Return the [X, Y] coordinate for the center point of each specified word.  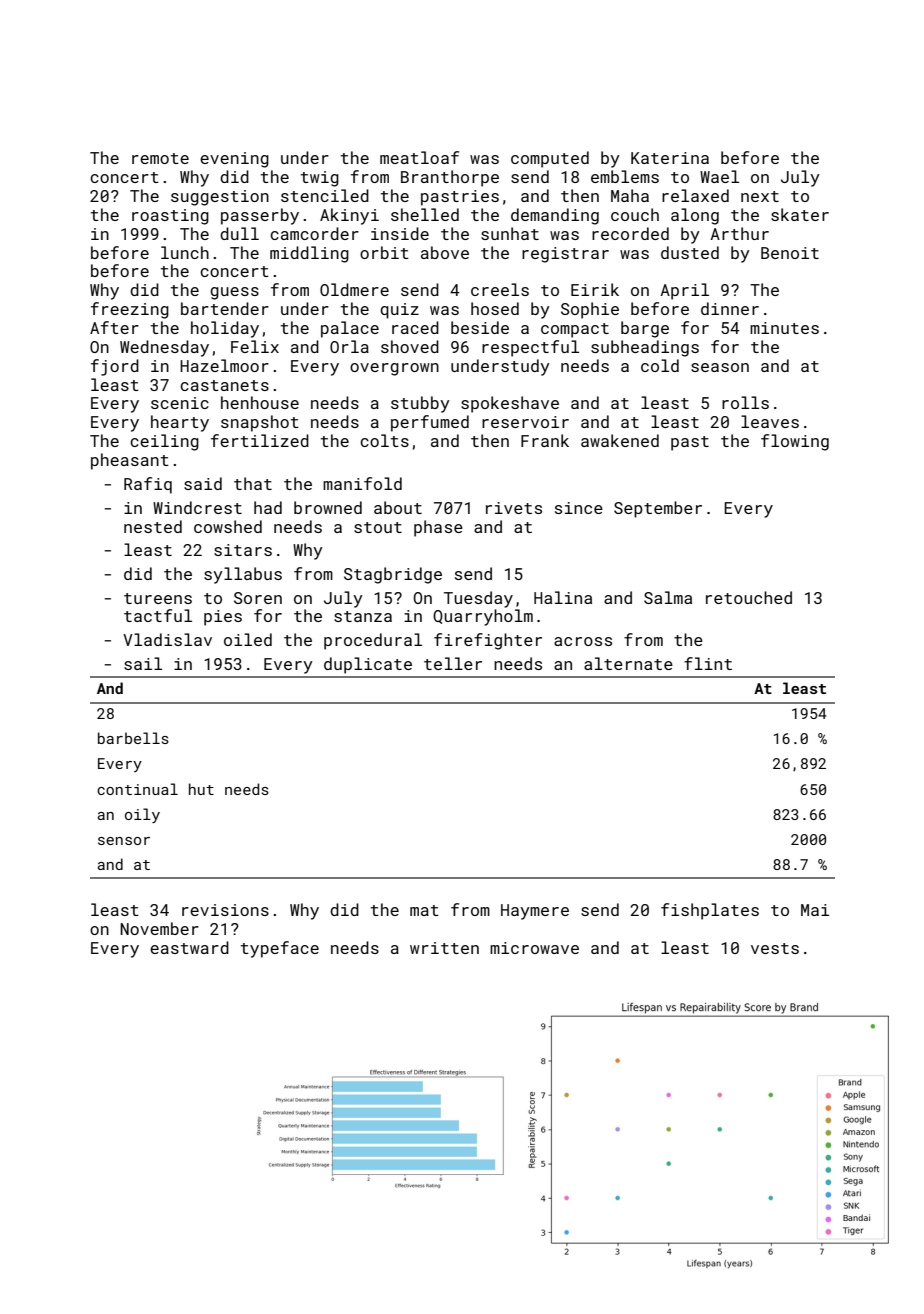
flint [708, 663]
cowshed [228, 526]
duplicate [368, 665]
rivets [514, 508]
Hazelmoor [224, 365]
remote [160, 158]
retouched [749, 597]
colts [384, 440]
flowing [795, 442]
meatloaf [419, 157]
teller [453, 663]
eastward [189, 947]
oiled [248, 639]
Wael [719, 176]
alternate [628, 663]
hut [201, 789]
